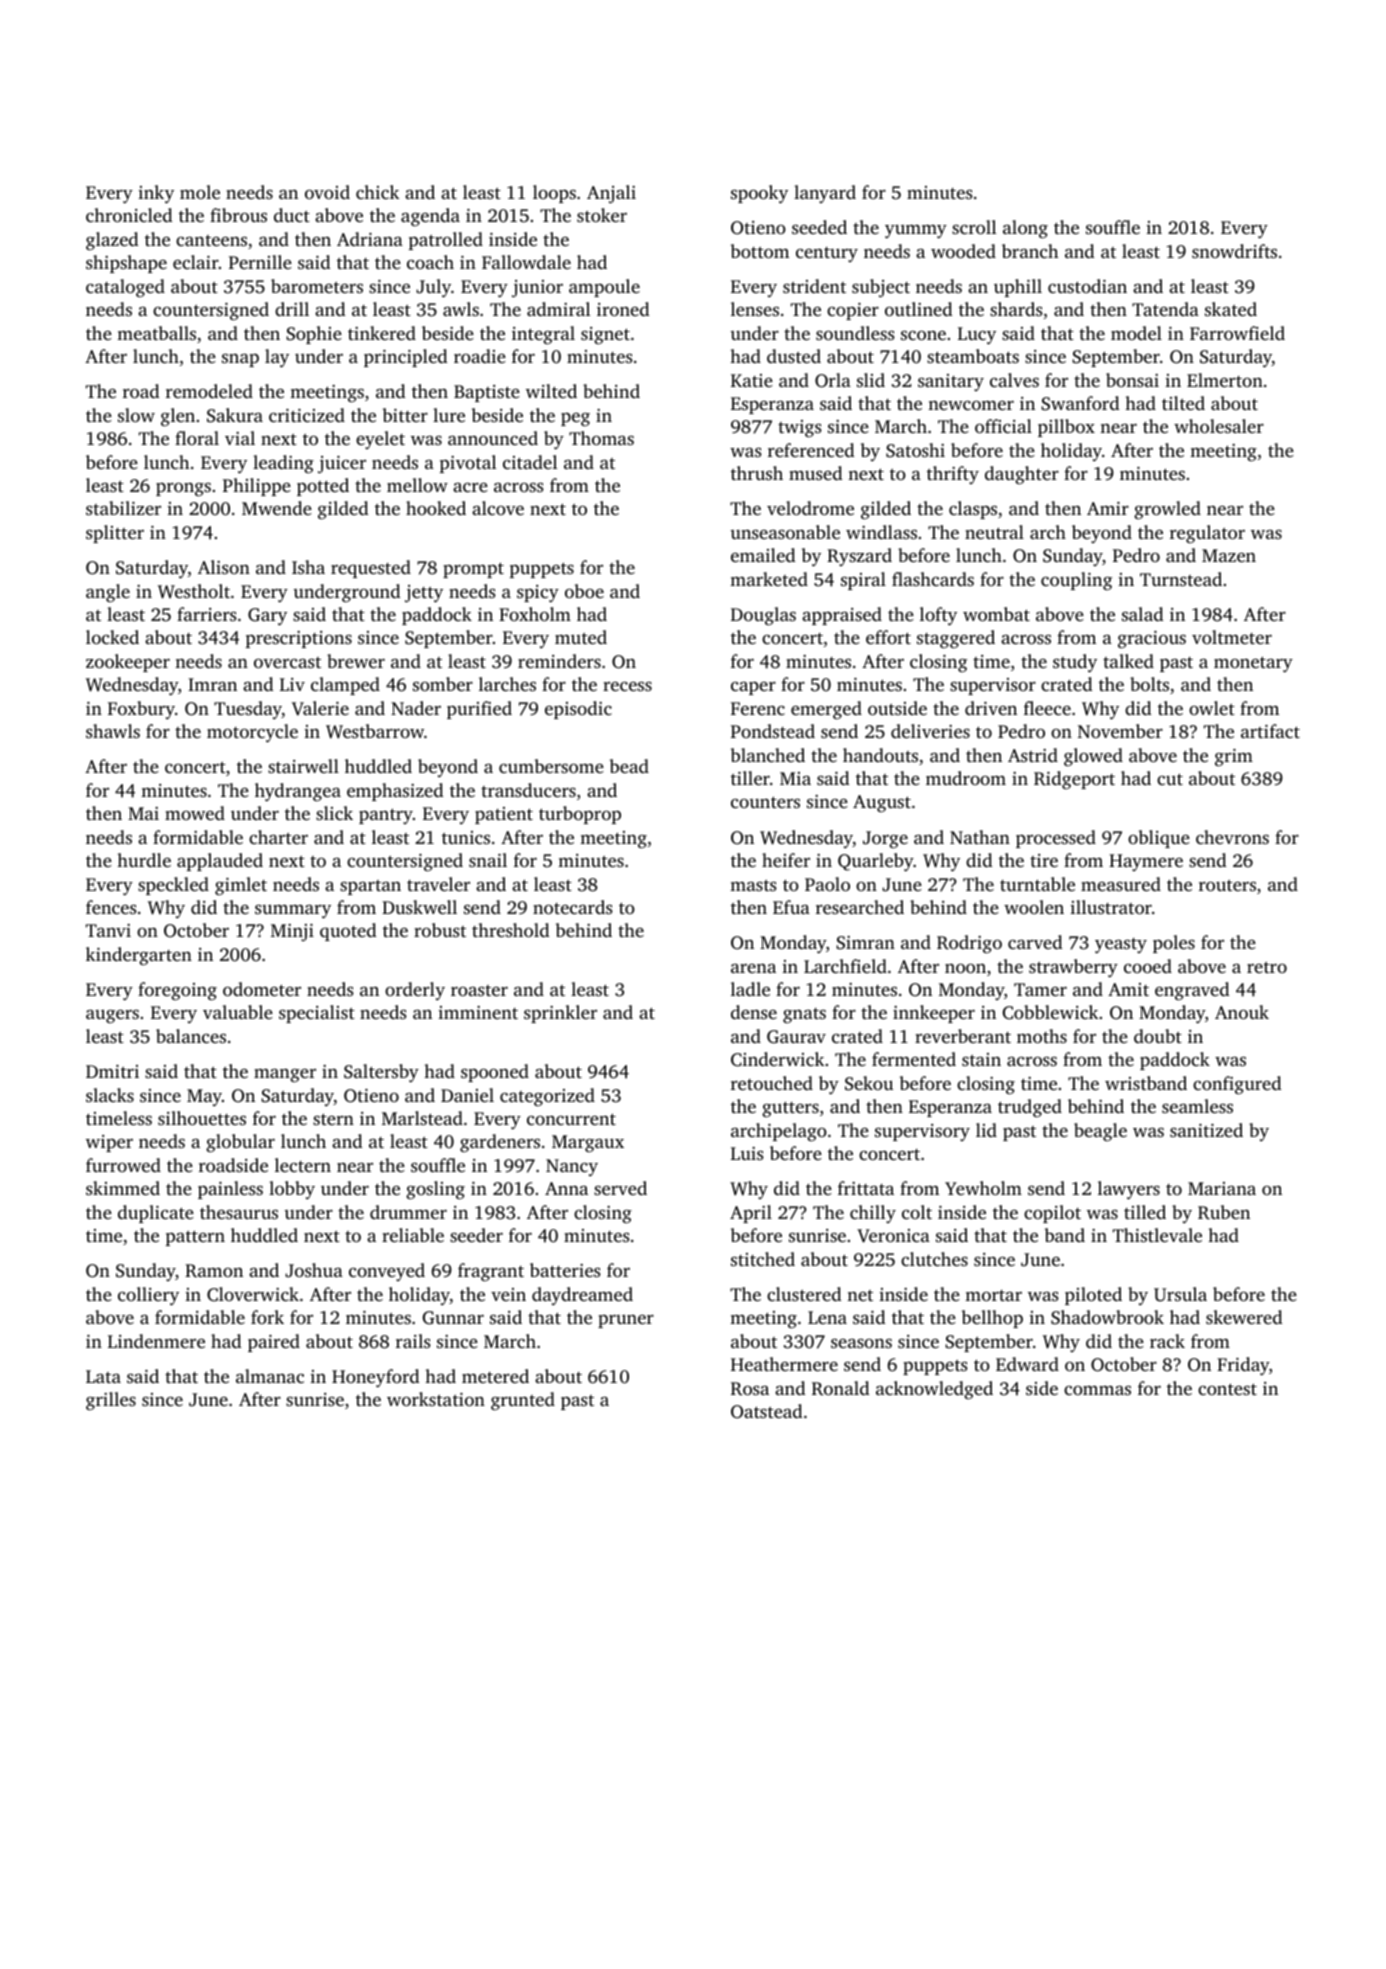 This page has height=1969, width=1386. I want to click on Turnstead, so click(1181, 579).
